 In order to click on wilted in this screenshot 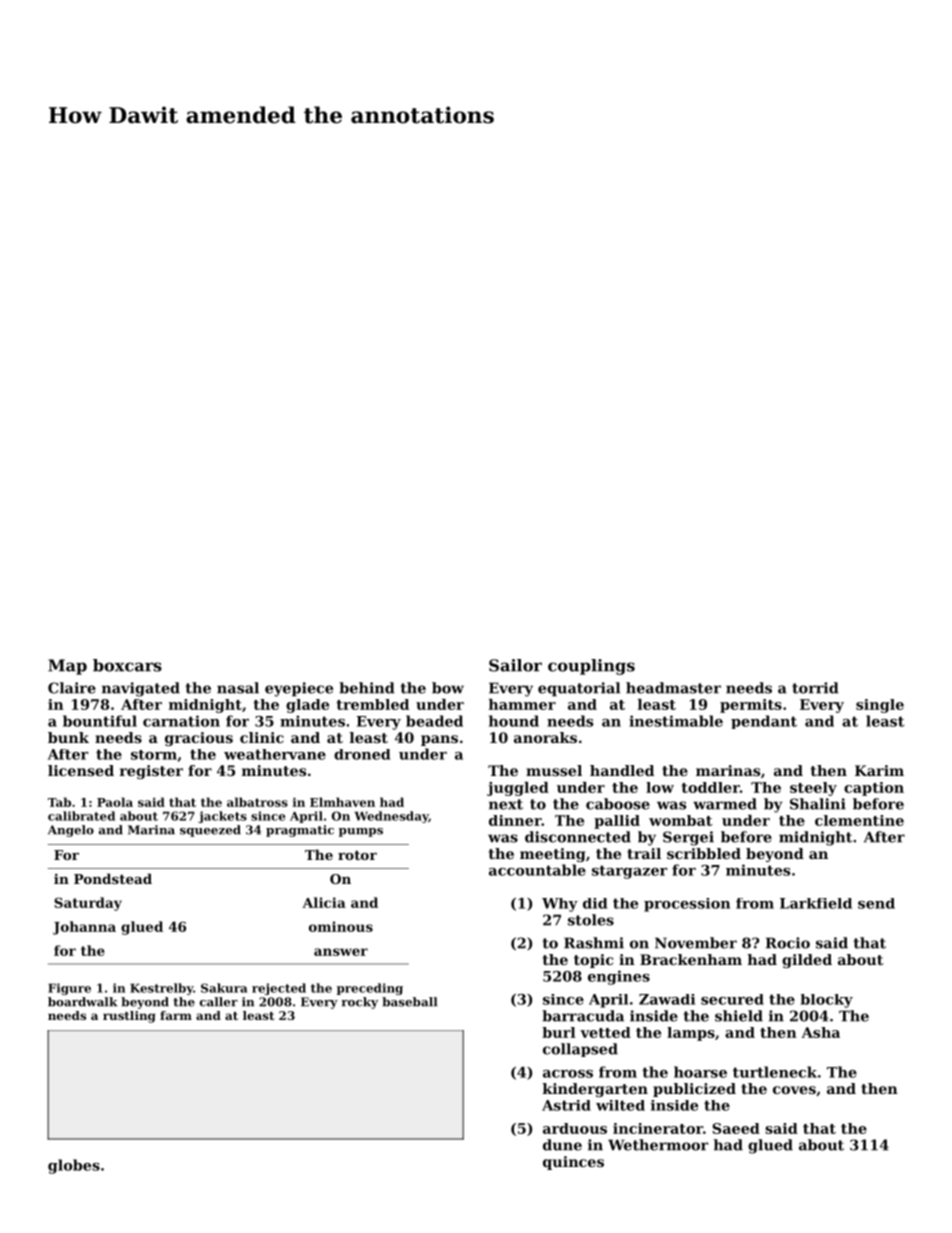, I will do `click(620, 1105)`.
